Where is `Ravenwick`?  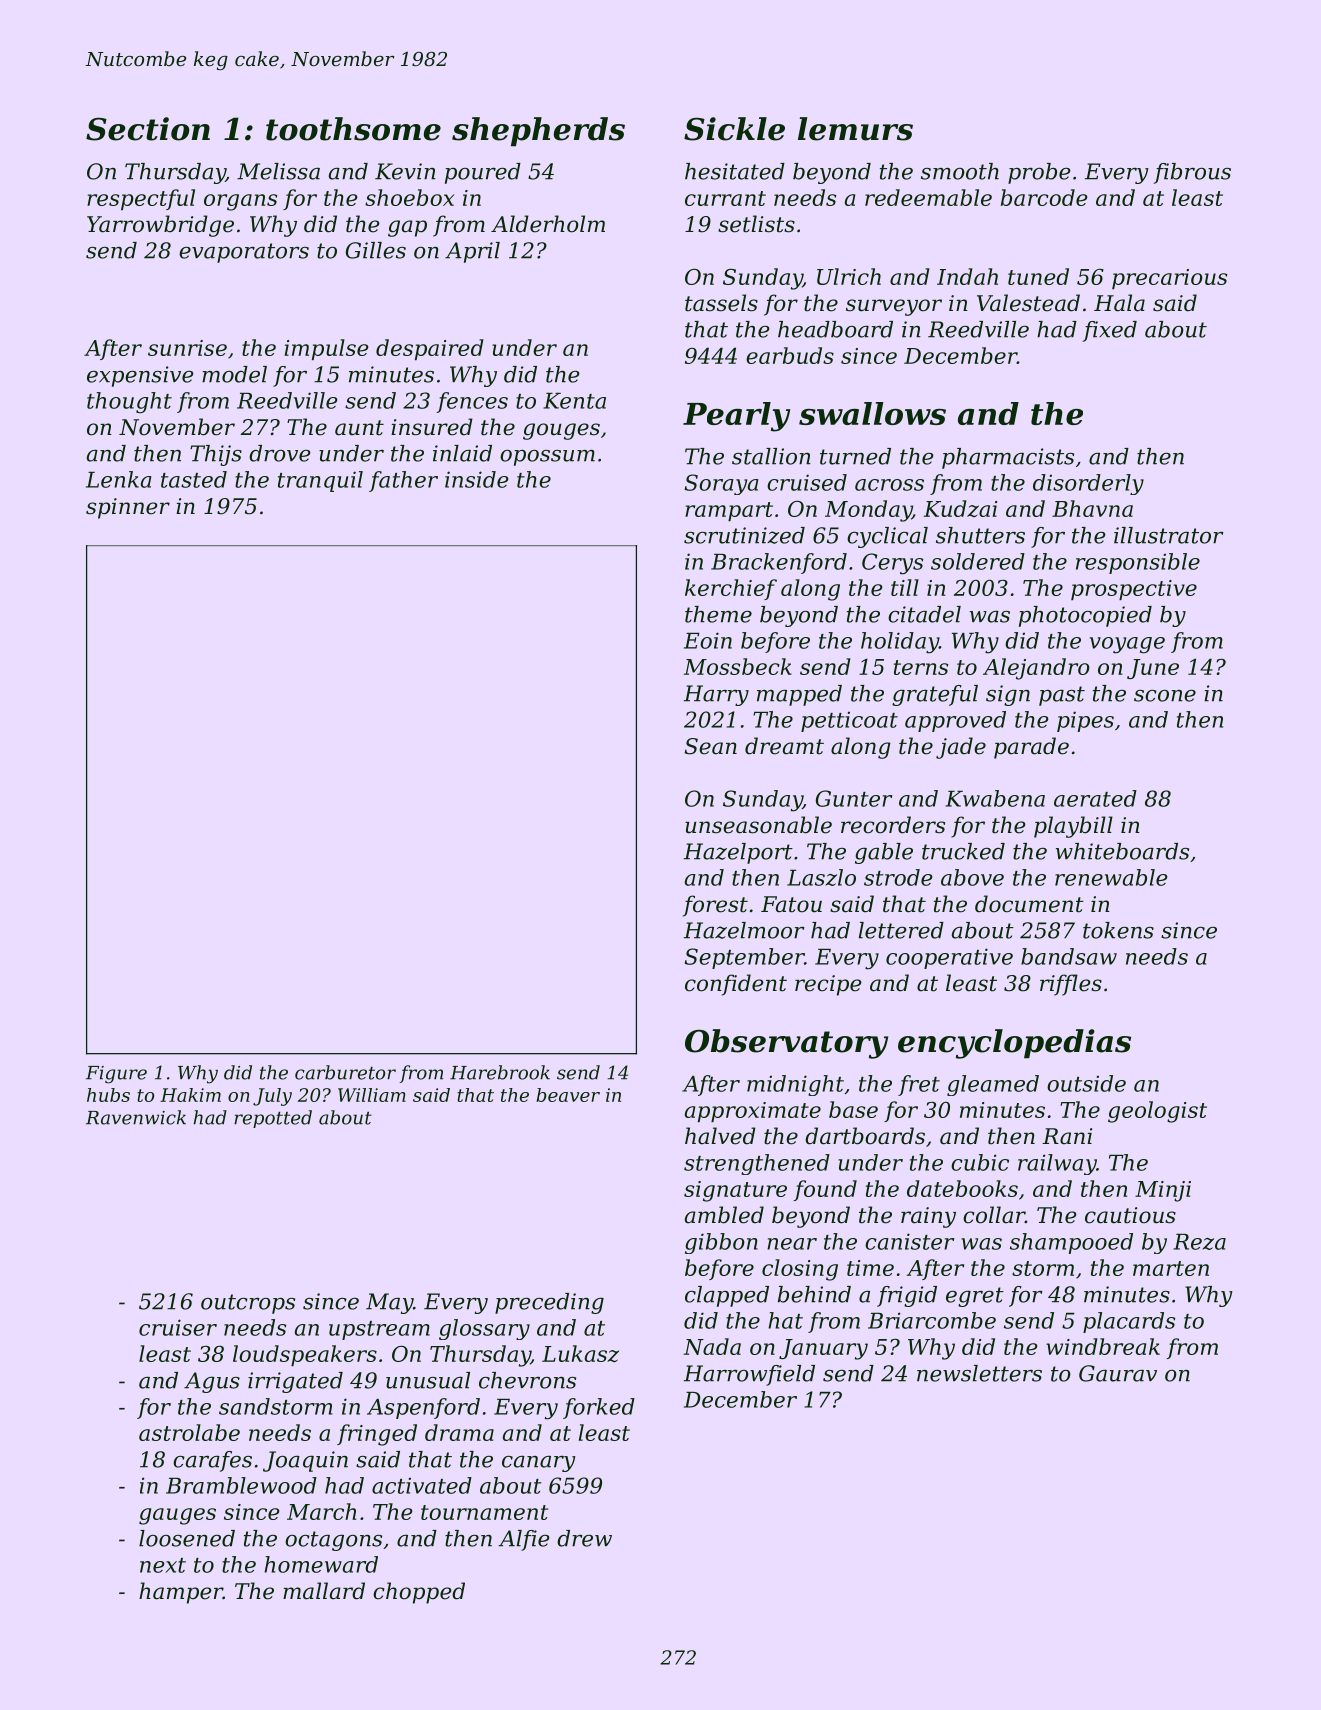
Ravenwick is located at coordinates (136, 1117).
